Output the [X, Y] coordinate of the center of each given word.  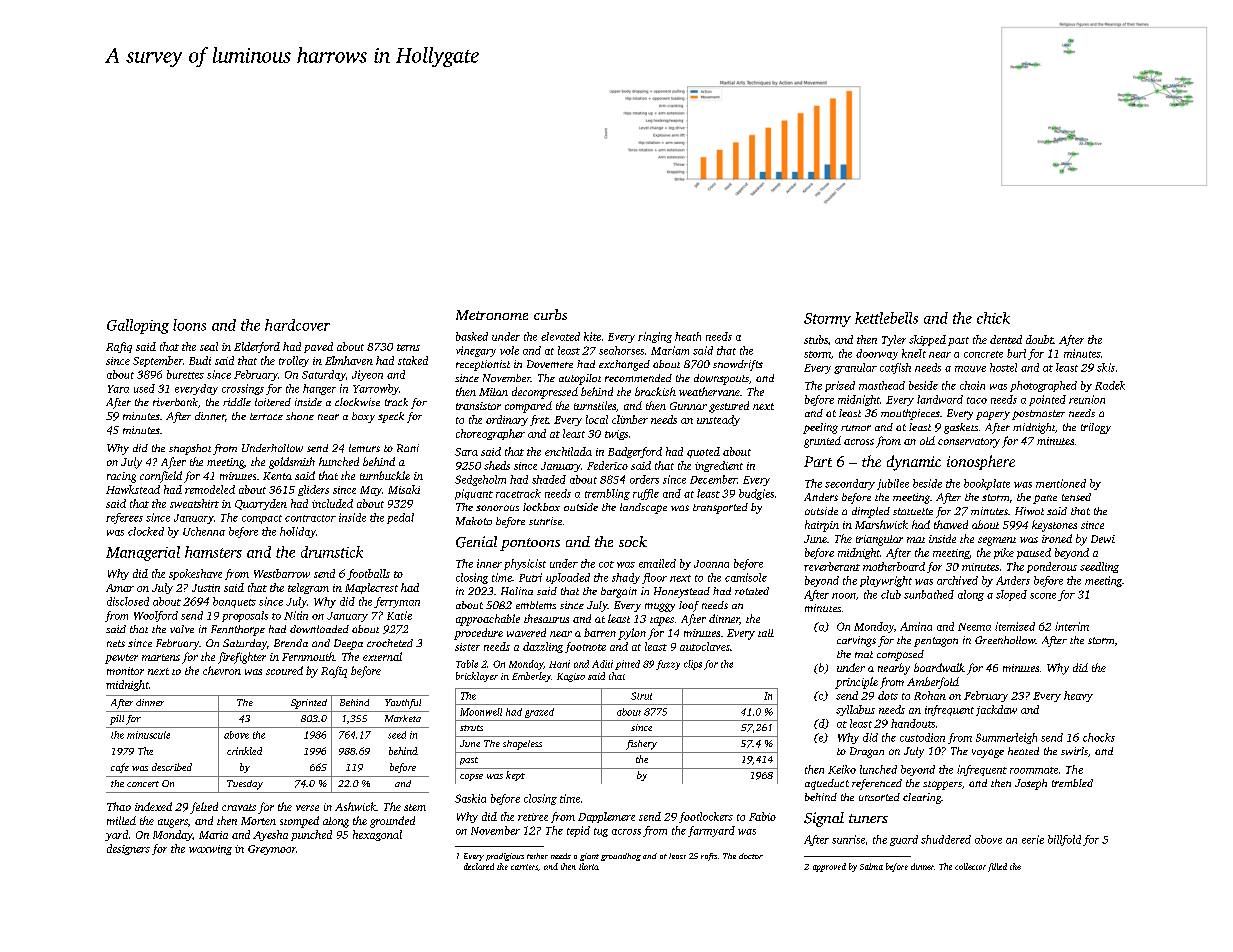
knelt [914, 353]
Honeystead [682, 592]
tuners [868, 818]
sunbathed [929, 594]
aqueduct [827, 784]
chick [993, 318]
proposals [245, 616]
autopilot [580, 379]
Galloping [138, 326]
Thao [119, 806]
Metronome [492, 315]
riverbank [175, 402]
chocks [1099, 737]
